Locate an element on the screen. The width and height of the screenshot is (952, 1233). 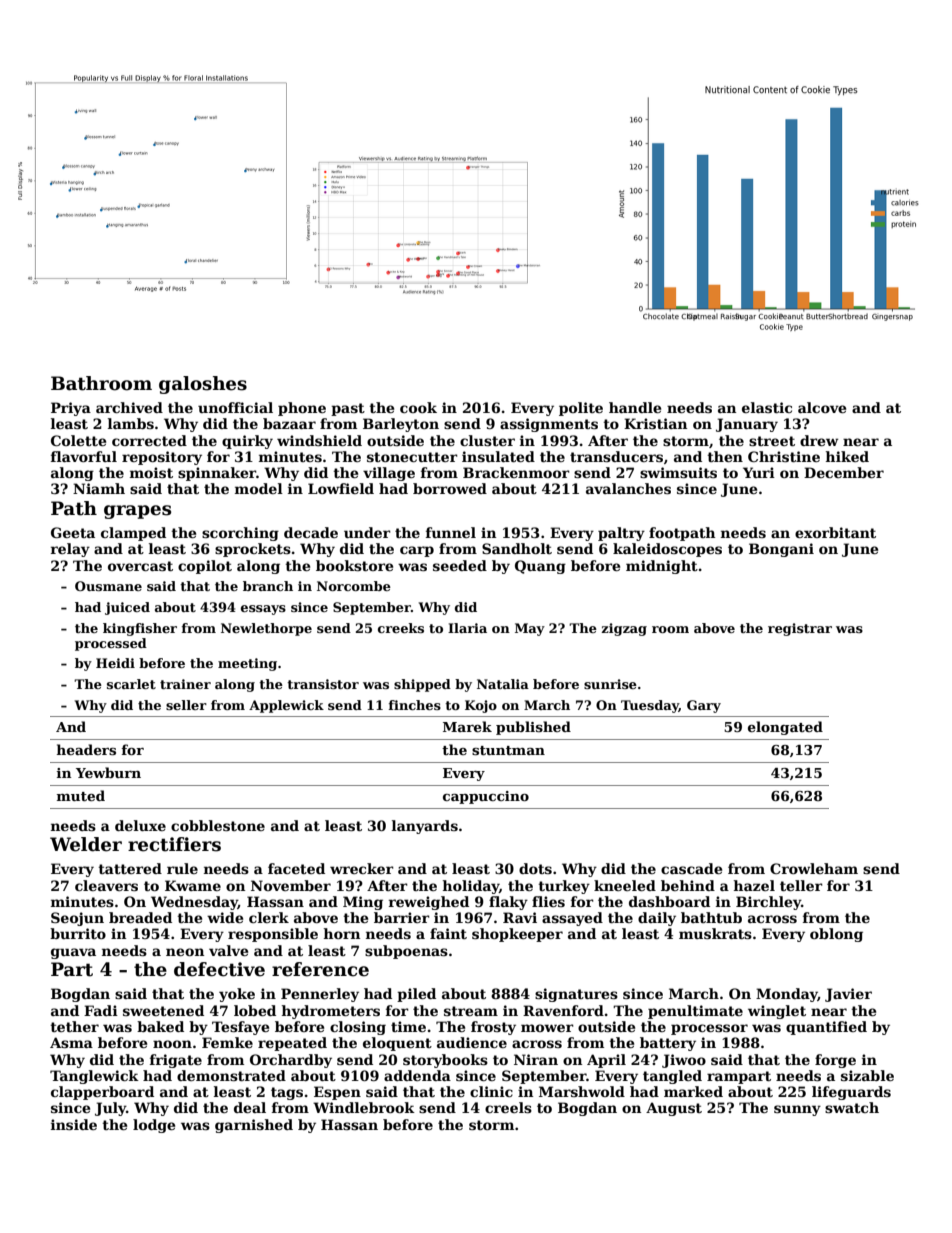
polite is located at coordinates (581, 409).
